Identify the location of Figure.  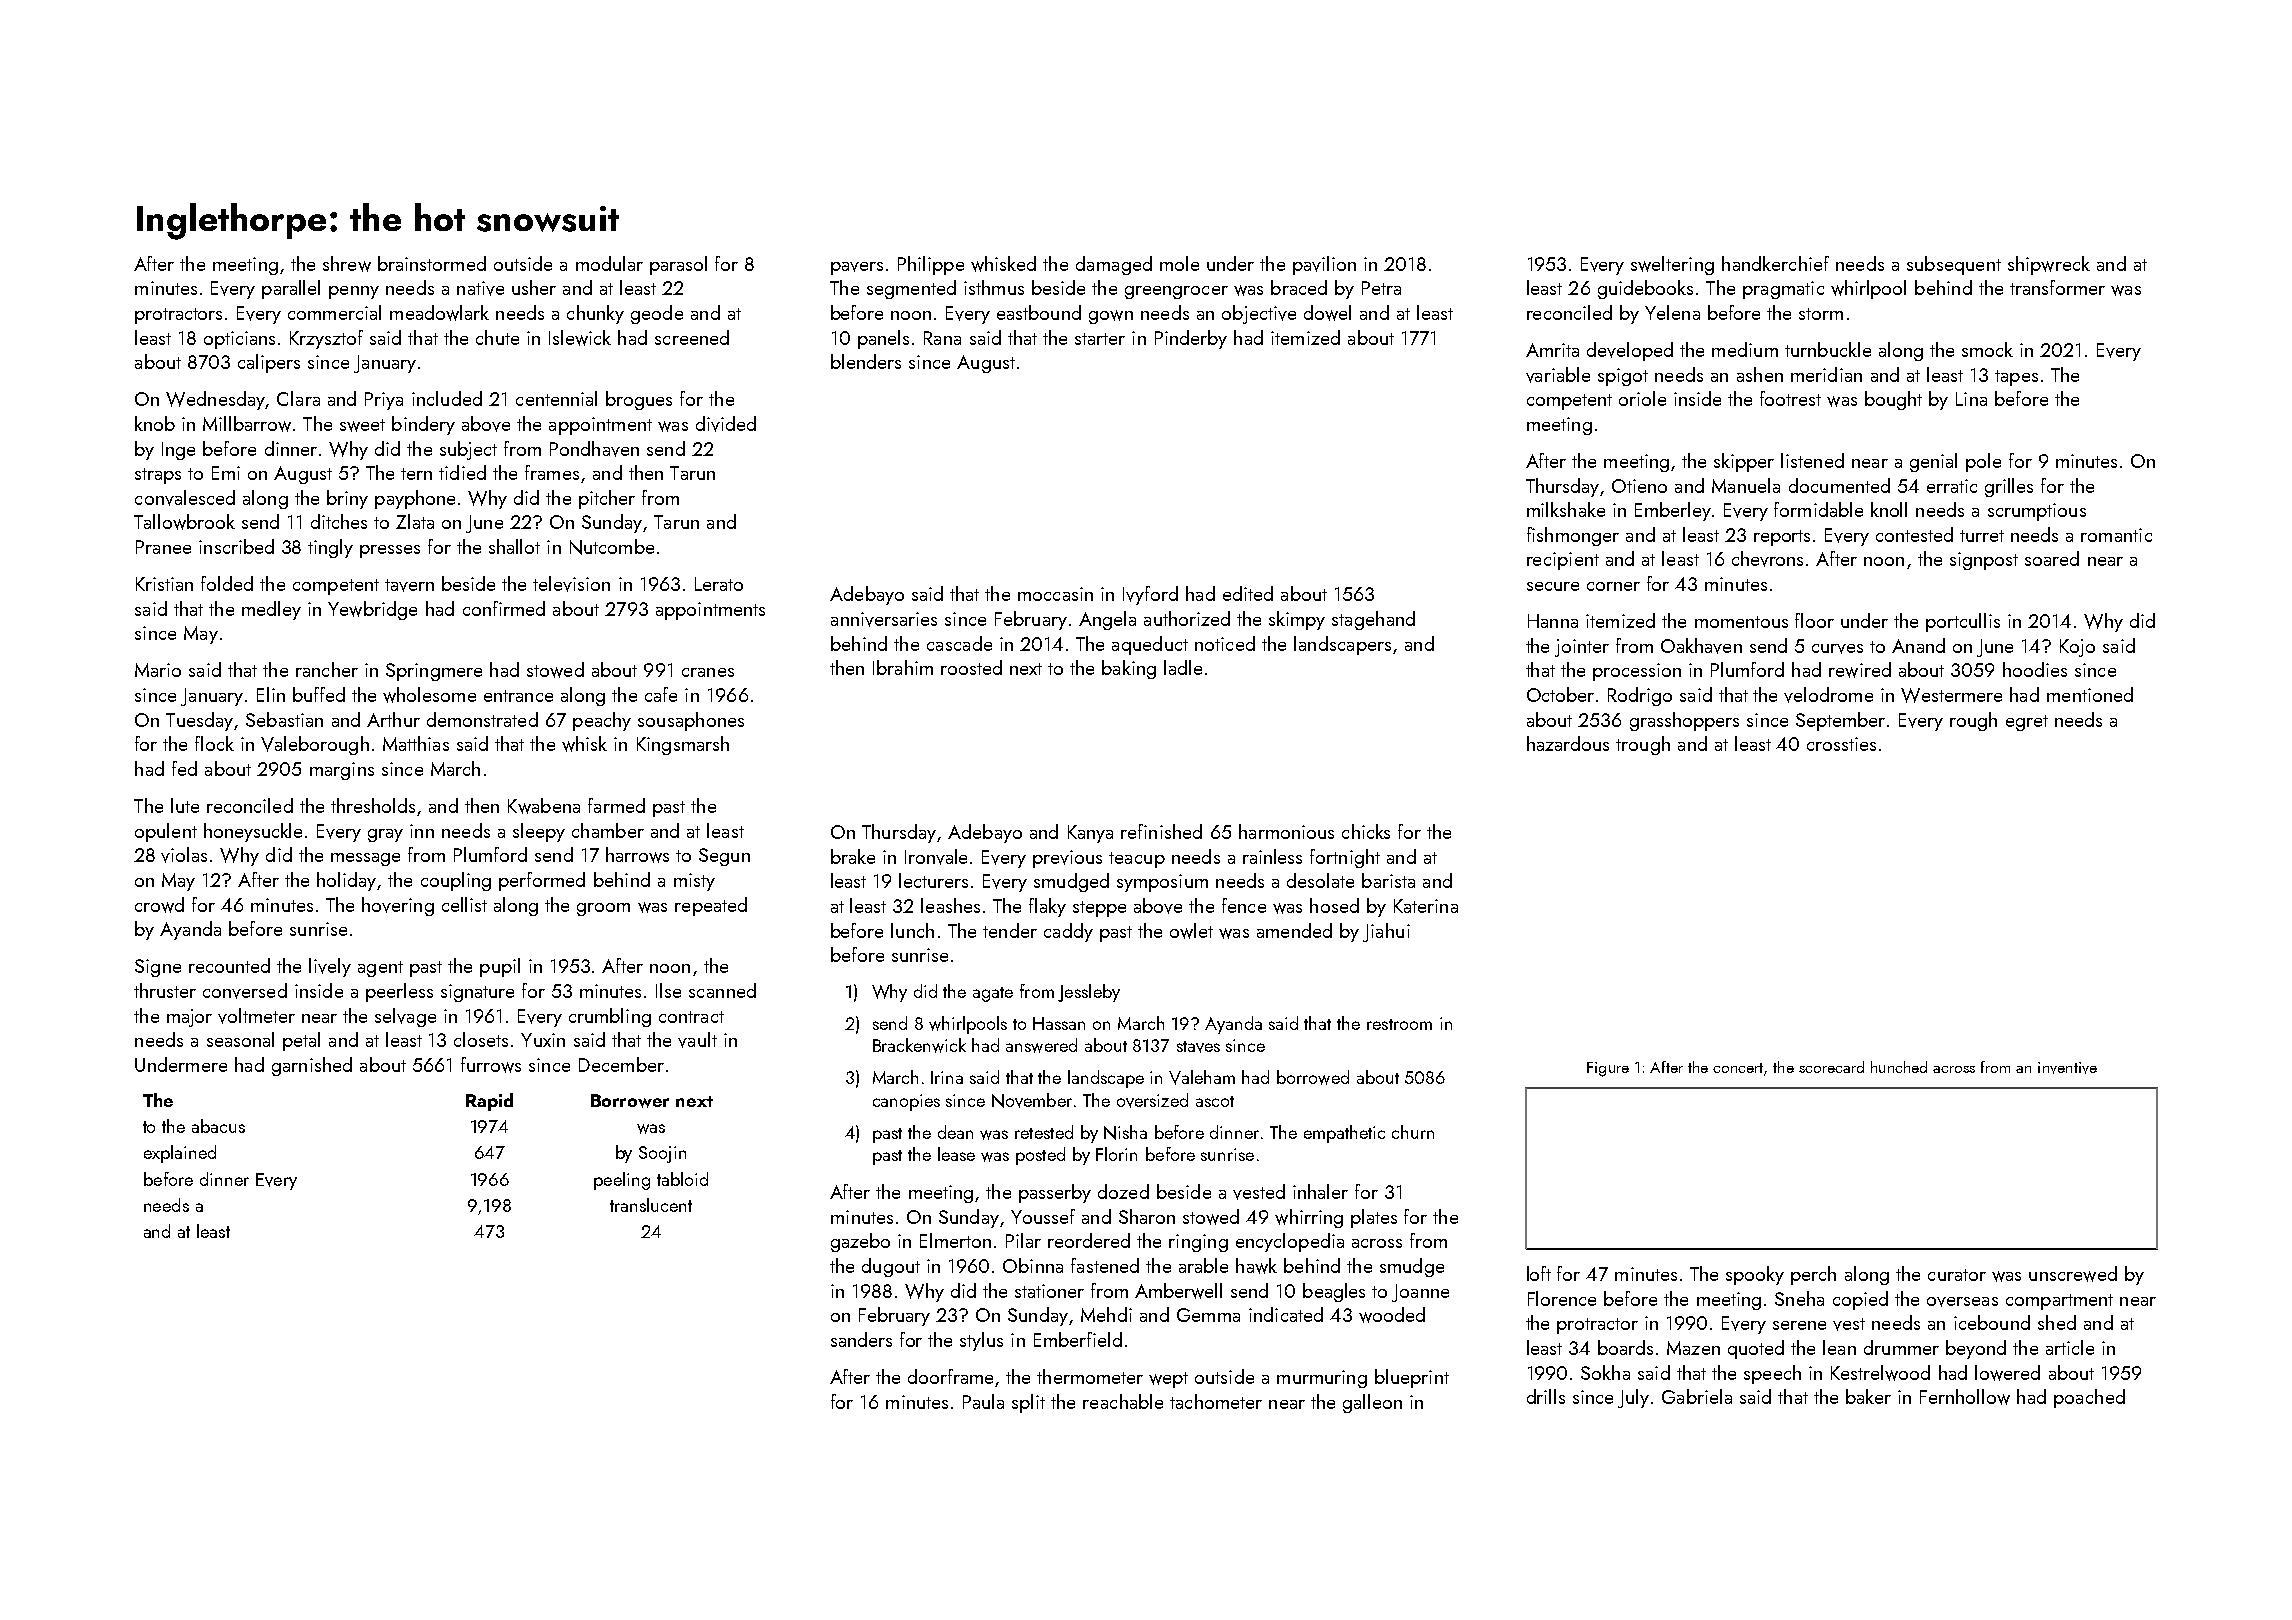
(1608, 1069).
